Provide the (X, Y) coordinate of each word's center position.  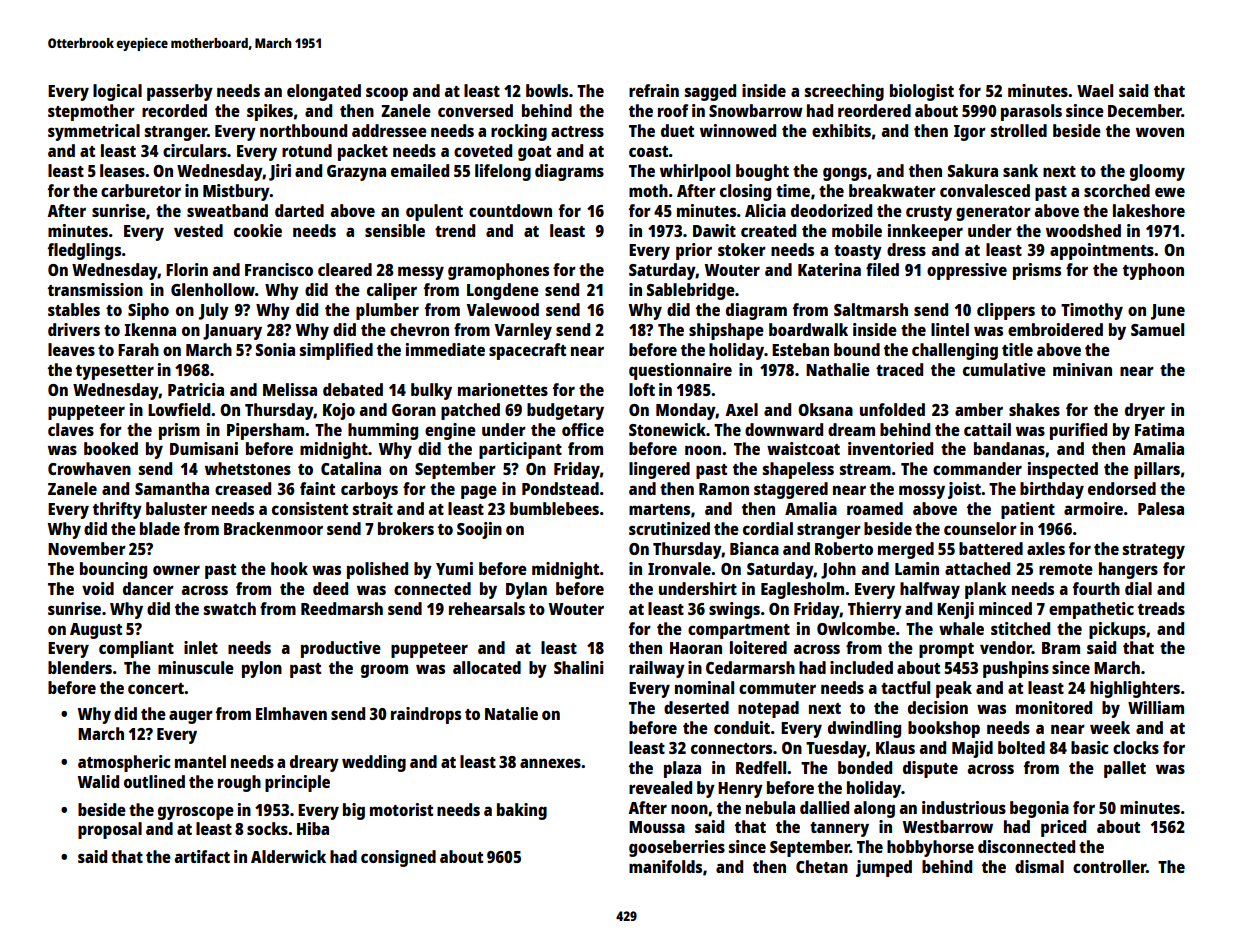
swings (734, 610)
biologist (922, 92)
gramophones (498, 271)
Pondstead (560, 488)
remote (1066, 569)
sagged (710, 92)
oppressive (967, 271)
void (98, 588)
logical (117, 92)
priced (1063, 828)
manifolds (665, 866)
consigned (398, 858)
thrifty (117, 510)
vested (198, 230)
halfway (930, 590)
